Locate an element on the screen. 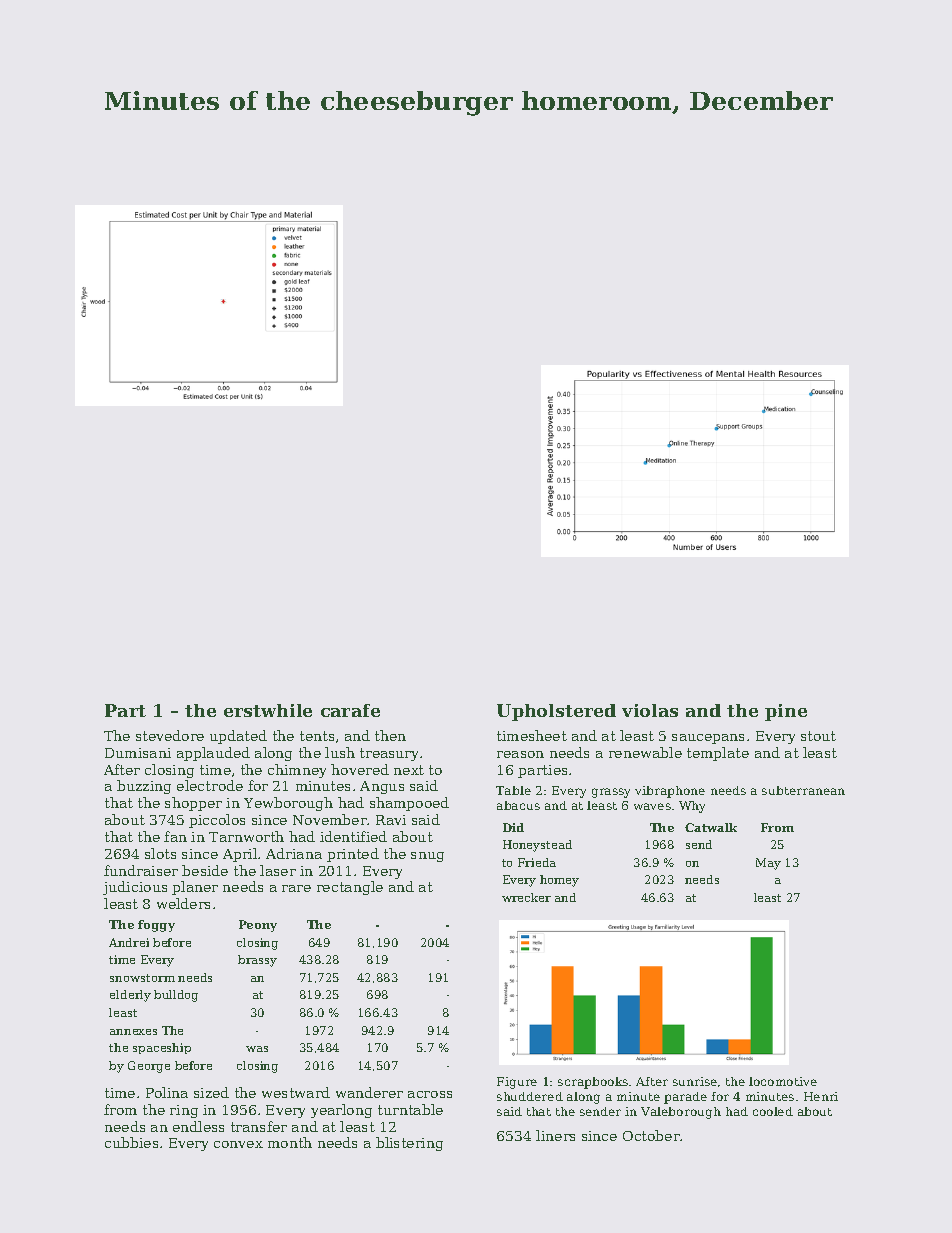 This screenshot has width=952, height=1233. fan is located at coordinates (175, 836).
